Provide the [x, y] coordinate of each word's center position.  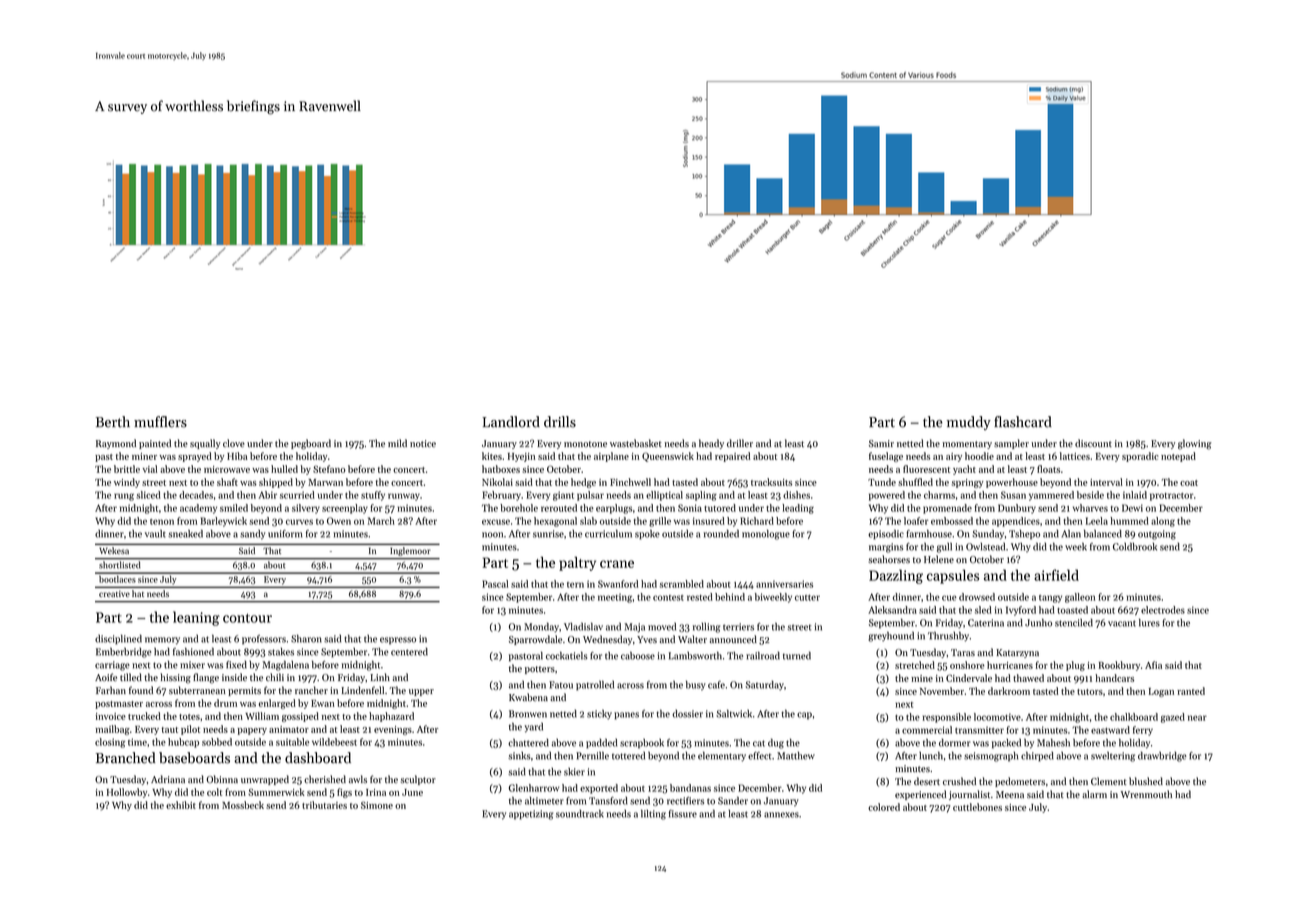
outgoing [1157, 535]
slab [588, 521]
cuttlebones [977, 807]
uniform [285, 534]
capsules [953, 576]
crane [617, 564]
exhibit [181, 805]
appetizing [531, 815]
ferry [1143, 731]
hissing [175, 678]
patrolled [595, 686]
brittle [127, 469]
